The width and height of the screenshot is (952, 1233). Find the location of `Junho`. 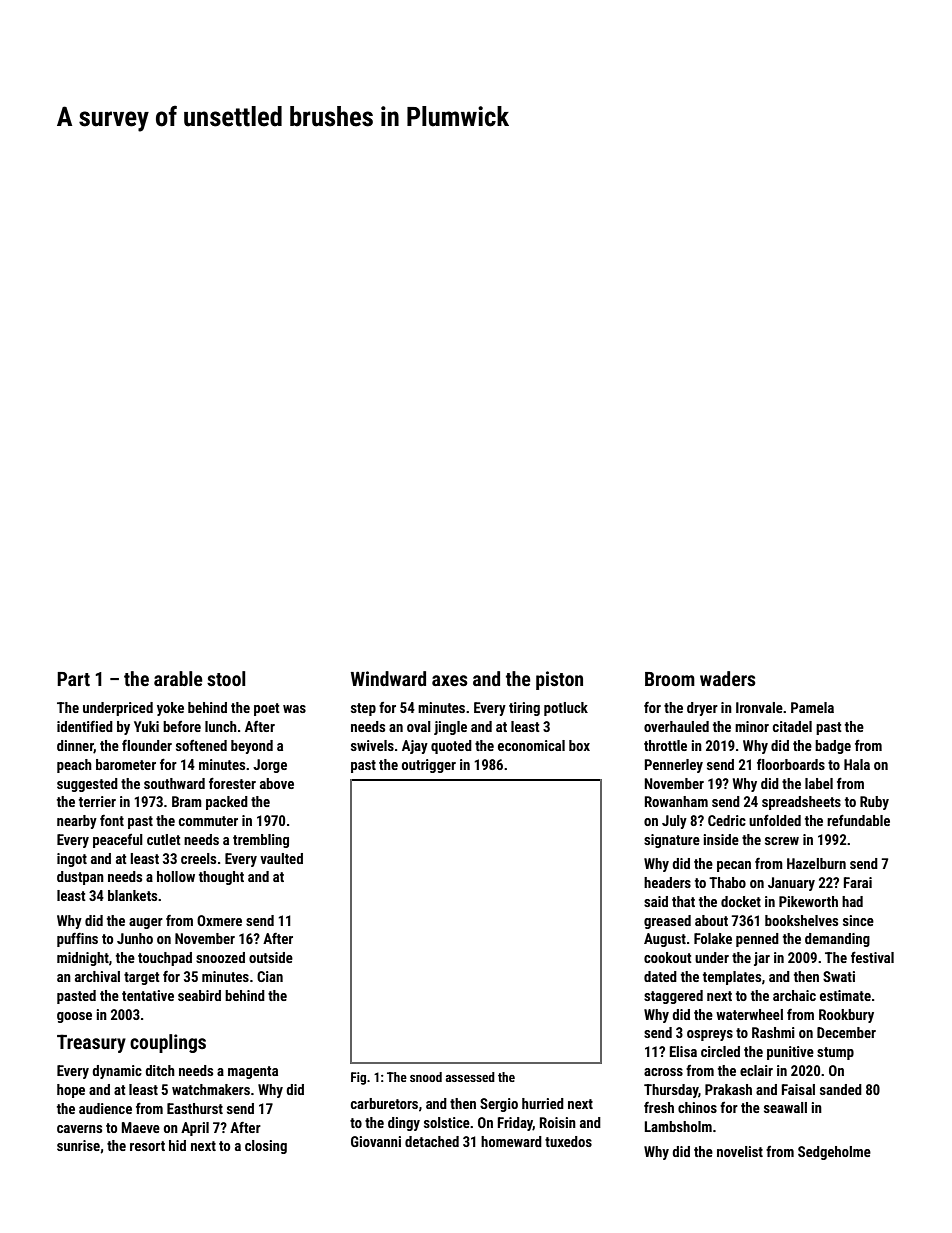

Junho is located at coordinates (135, 938).
